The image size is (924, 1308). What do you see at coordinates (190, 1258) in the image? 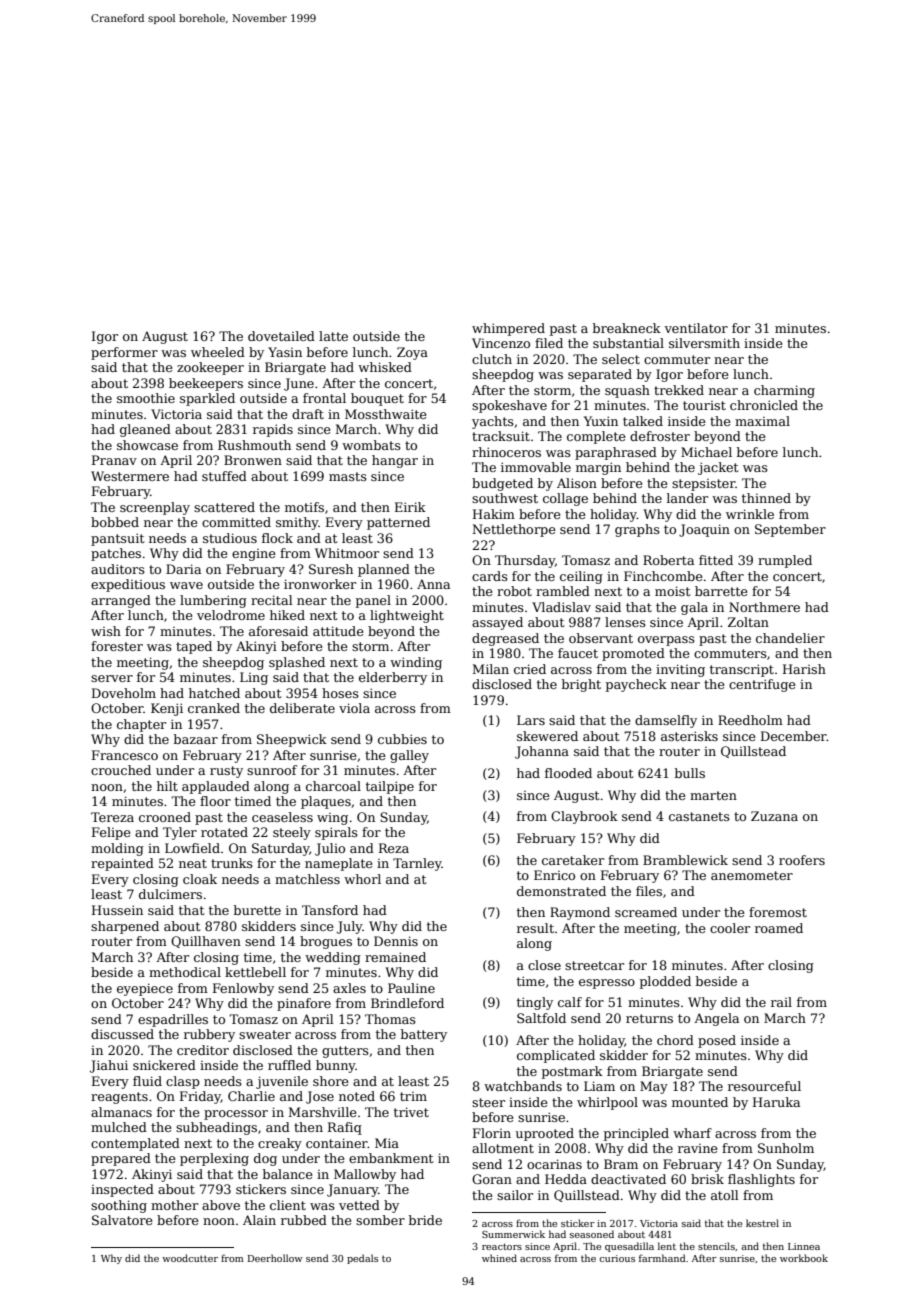
I see `woodcutter` at bounding box center [190, 1258].
